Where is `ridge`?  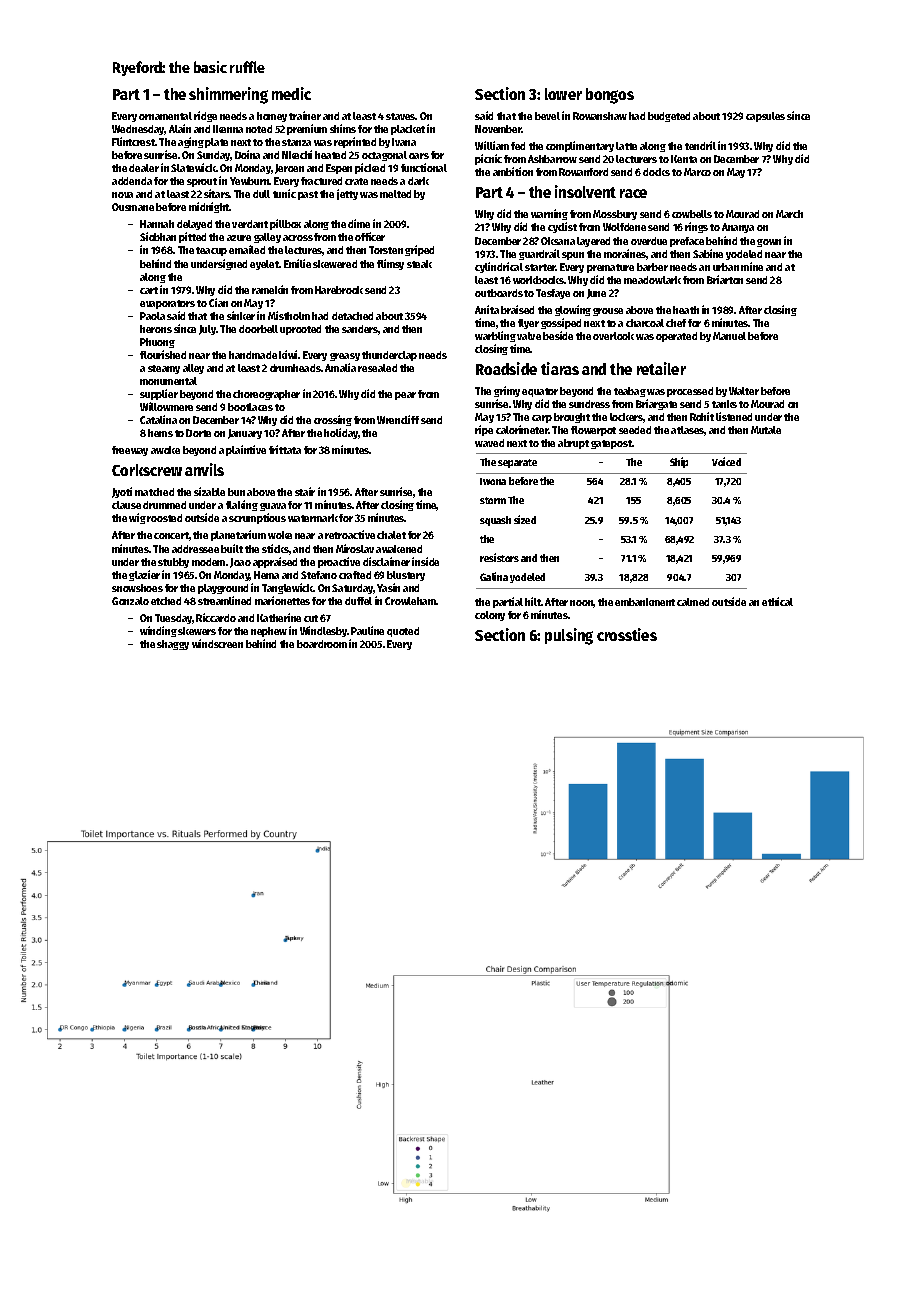 ridge is located at coordinates (205, 116).
